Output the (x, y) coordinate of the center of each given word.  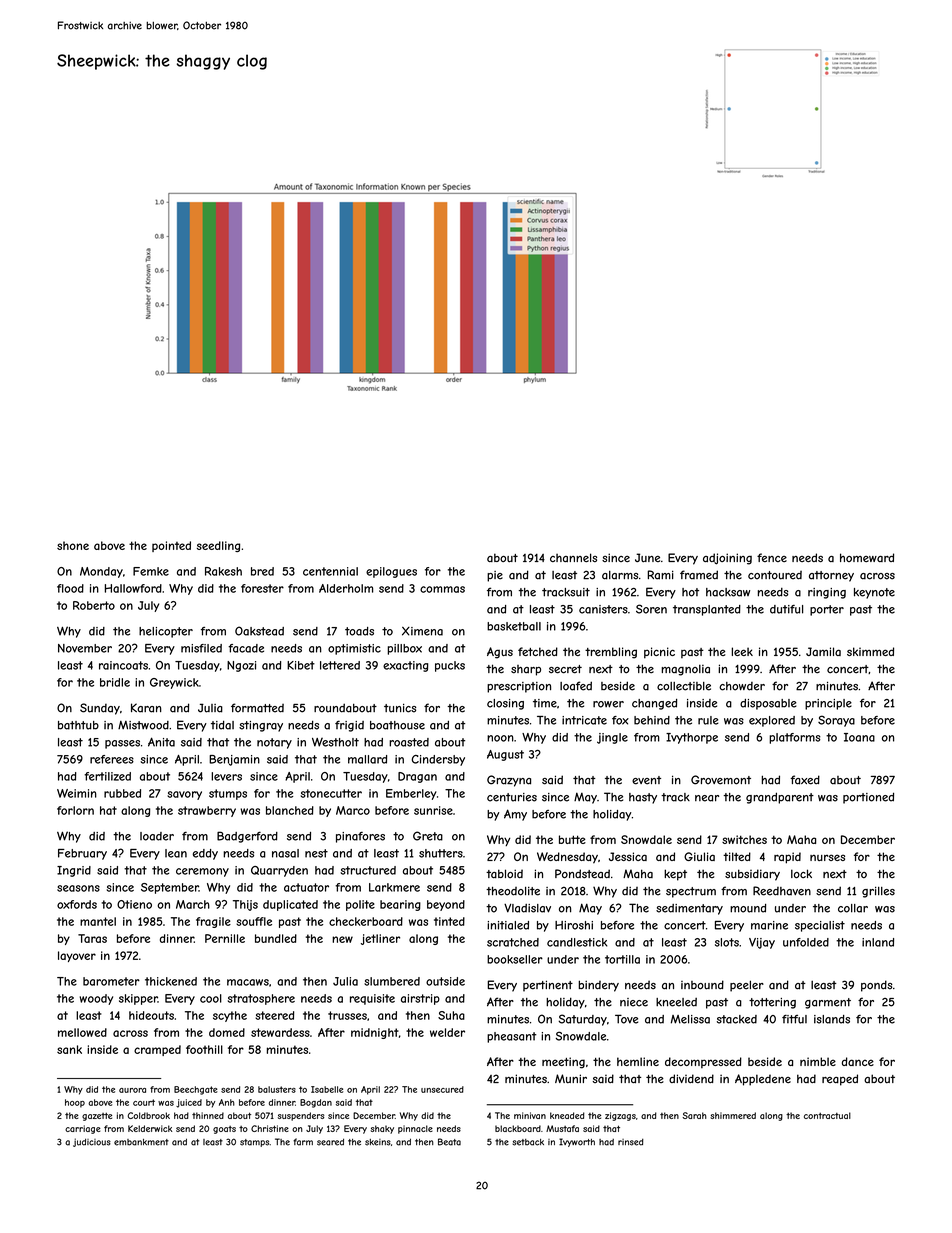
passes (122, 744)
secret (565, 669)
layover (77, 956)
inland (878, 942)
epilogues (391, 572)
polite (360, 905)
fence (772, 557)
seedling (218, 546)
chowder (742, 686)
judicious (92, 1142)
